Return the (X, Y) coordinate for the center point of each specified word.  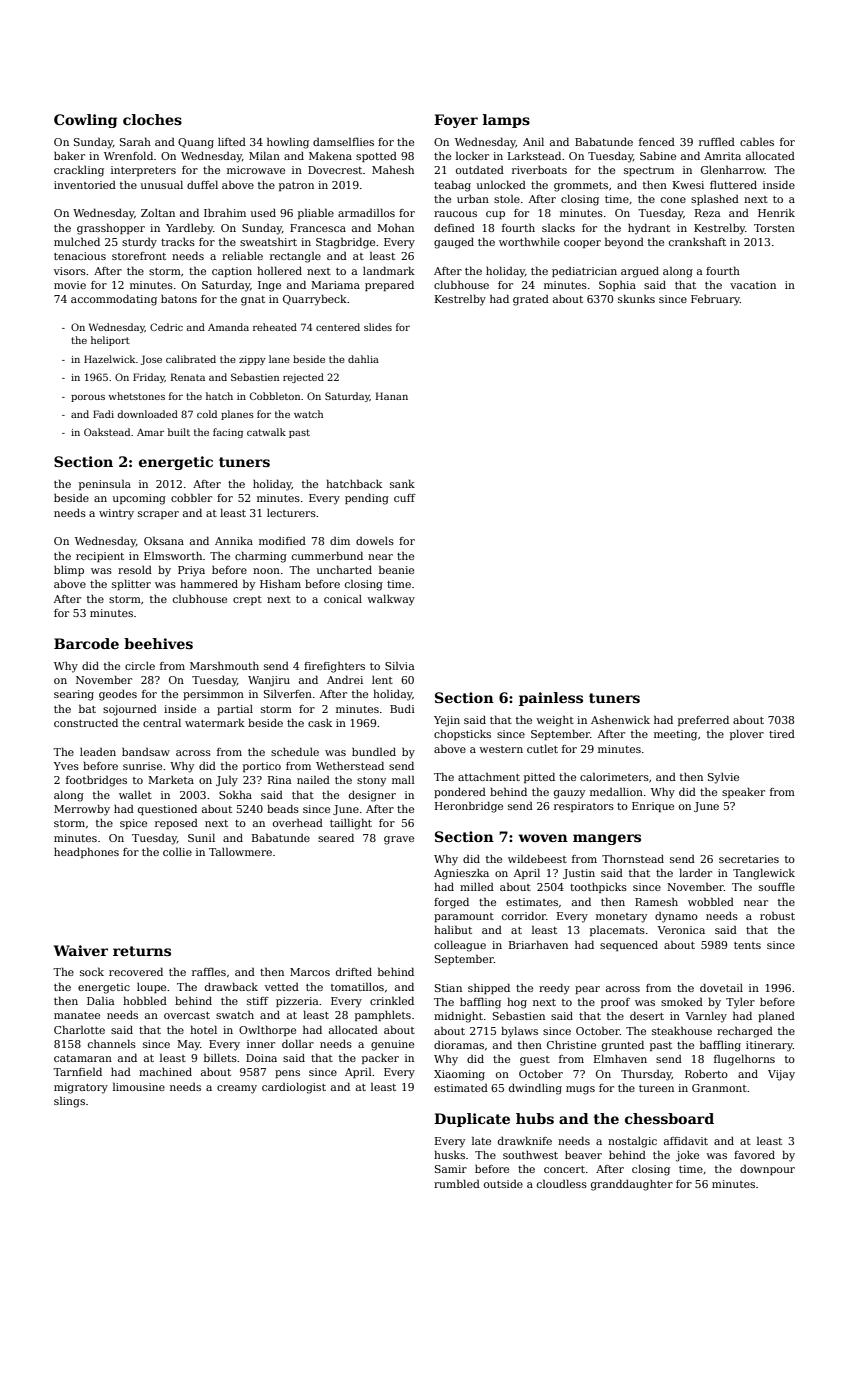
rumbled (457, 1183)
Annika (234, 540)
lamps (506, 121)
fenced (657, 141)
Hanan (392, 396)
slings (69, 1102)
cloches (152, 119)
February (715, 300)
